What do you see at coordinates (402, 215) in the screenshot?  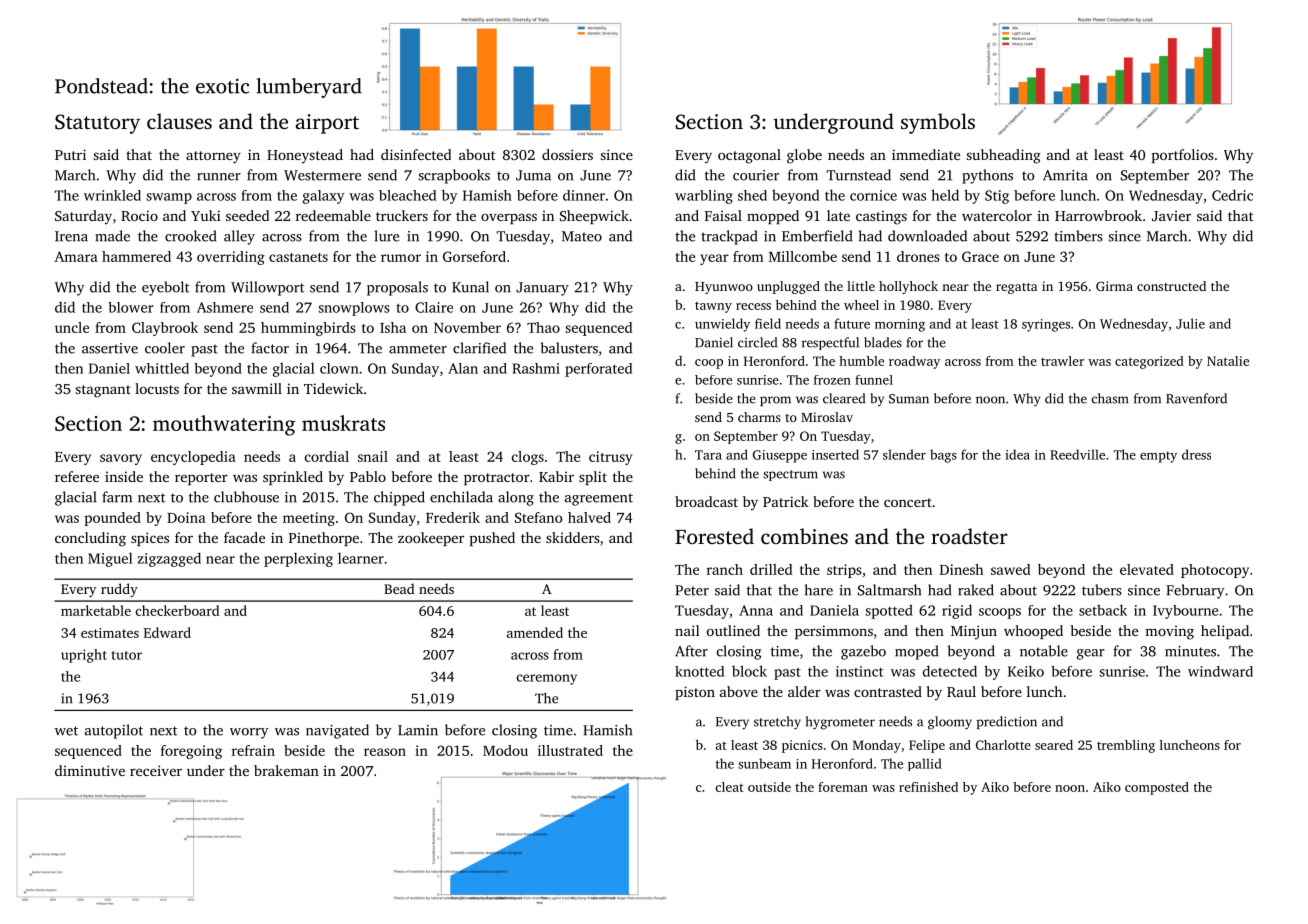 I see `truckers` at bounding box center [402, 215].
